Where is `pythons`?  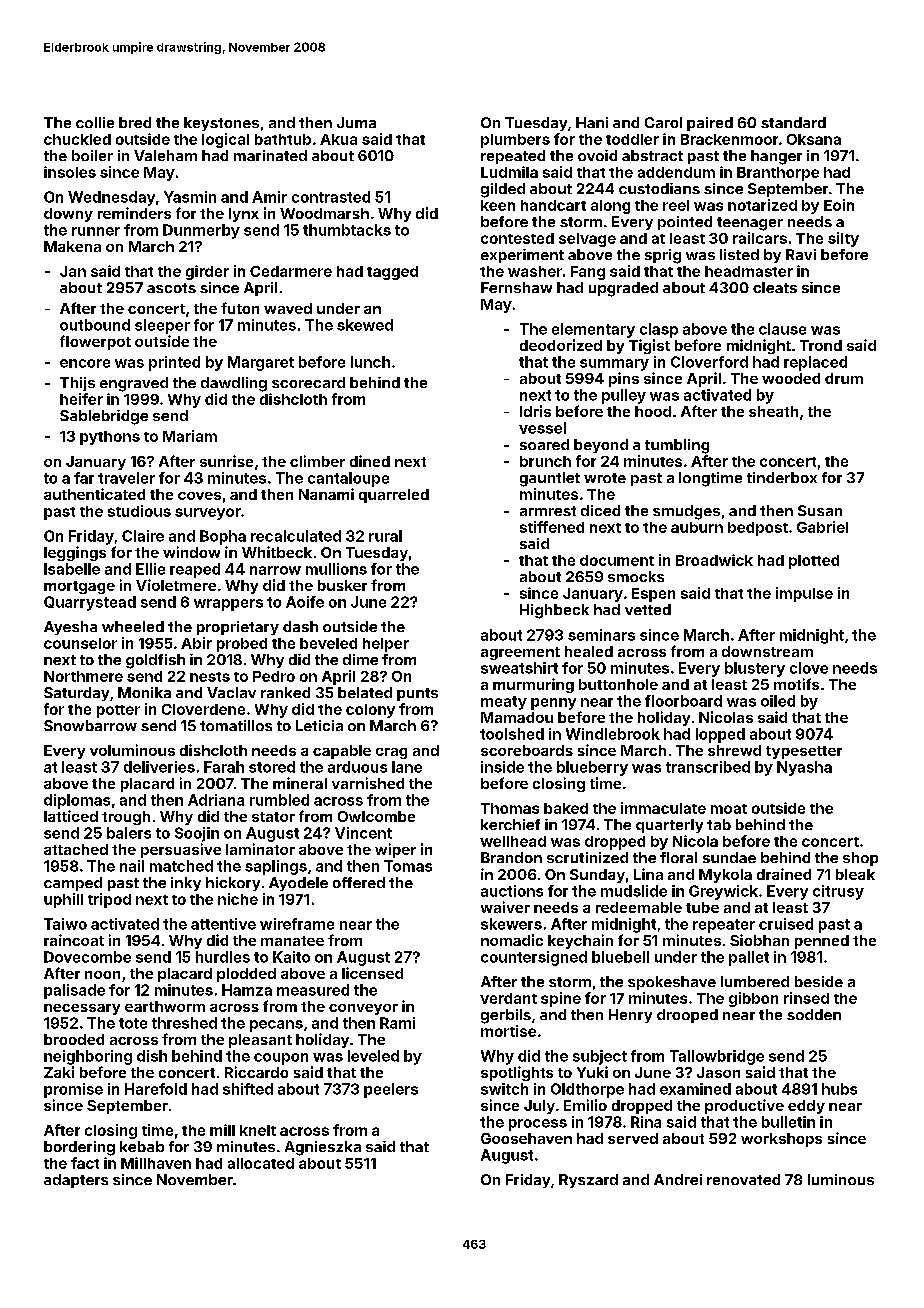 pythons is located at coordinates (110, 438).
